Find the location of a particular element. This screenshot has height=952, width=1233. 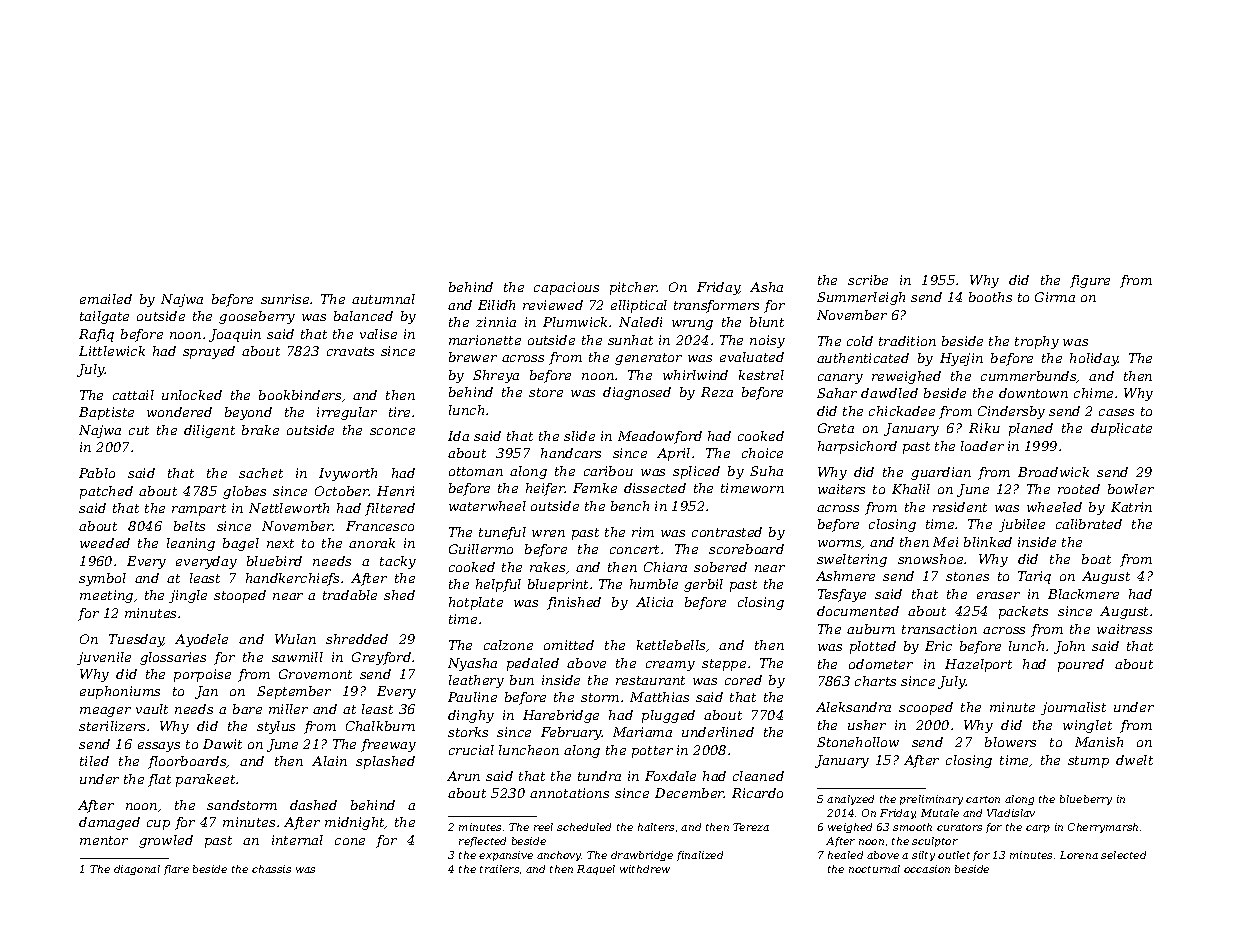

emailed is located at coordinates (106, 299).
